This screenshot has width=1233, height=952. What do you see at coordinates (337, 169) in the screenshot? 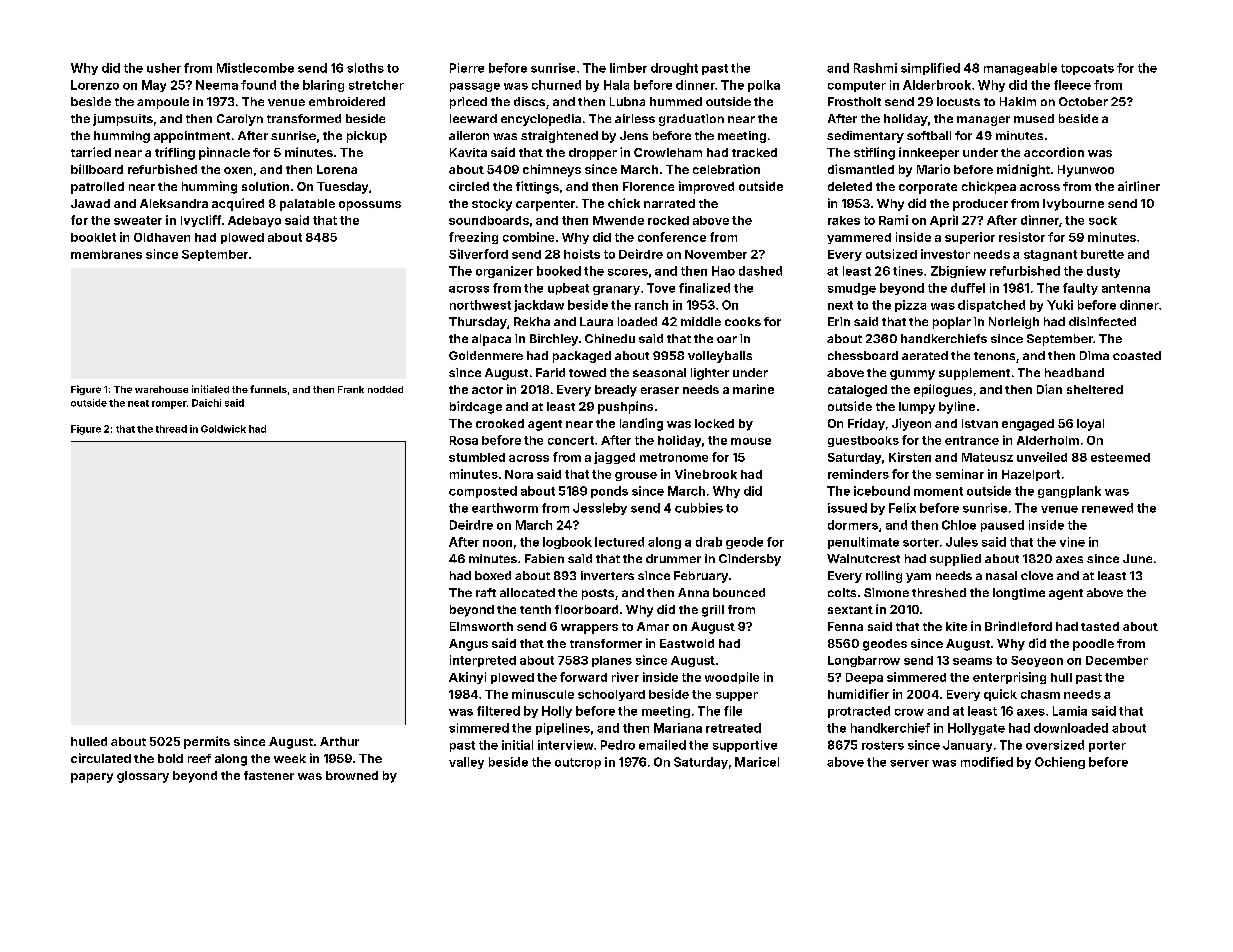
I see `Lorena` at bounding box center [337, 169].
